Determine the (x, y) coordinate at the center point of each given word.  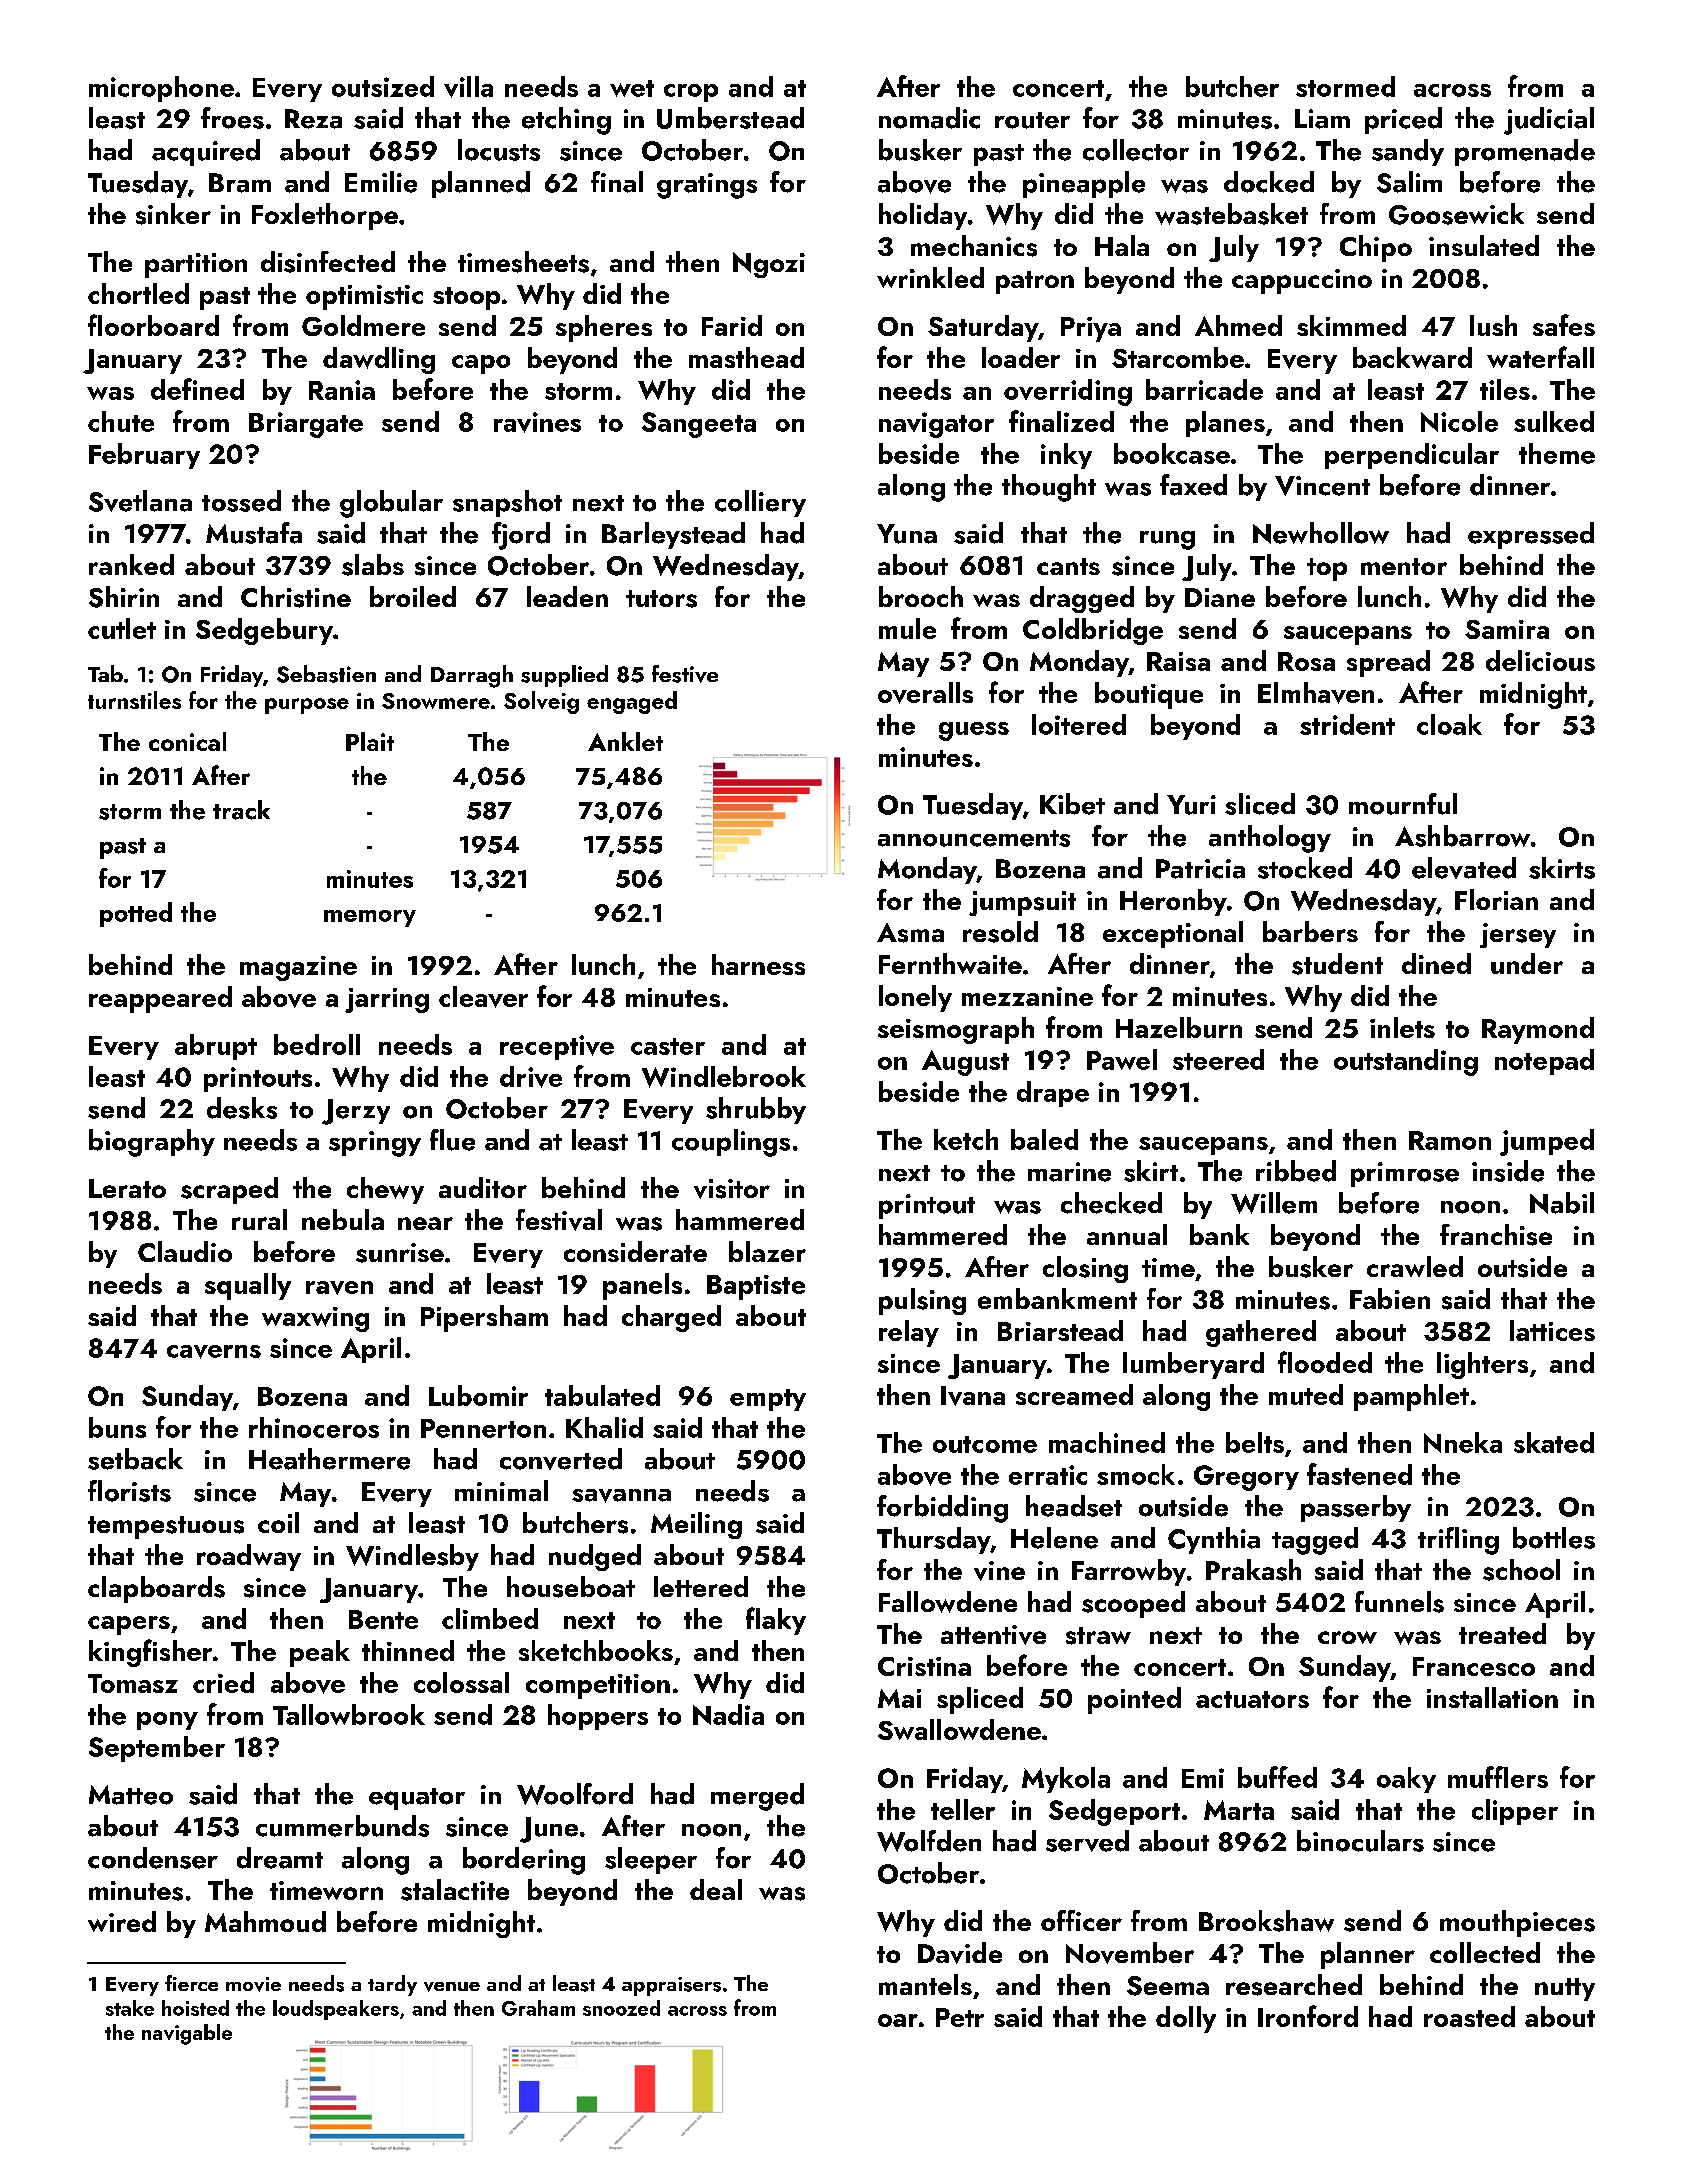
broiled (413, 596)
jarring (387, 1000)
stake (130, 2008)
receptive (557, 1047)
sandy (1408, 152)
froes (232, 118)
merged (757, 1797)
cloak (1449, 724)
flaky (776, 1621)
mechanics (974, 246)
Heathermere (329, 1459)
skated (1554, 1442)
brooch (921, 596)
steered (1218, 1059)
